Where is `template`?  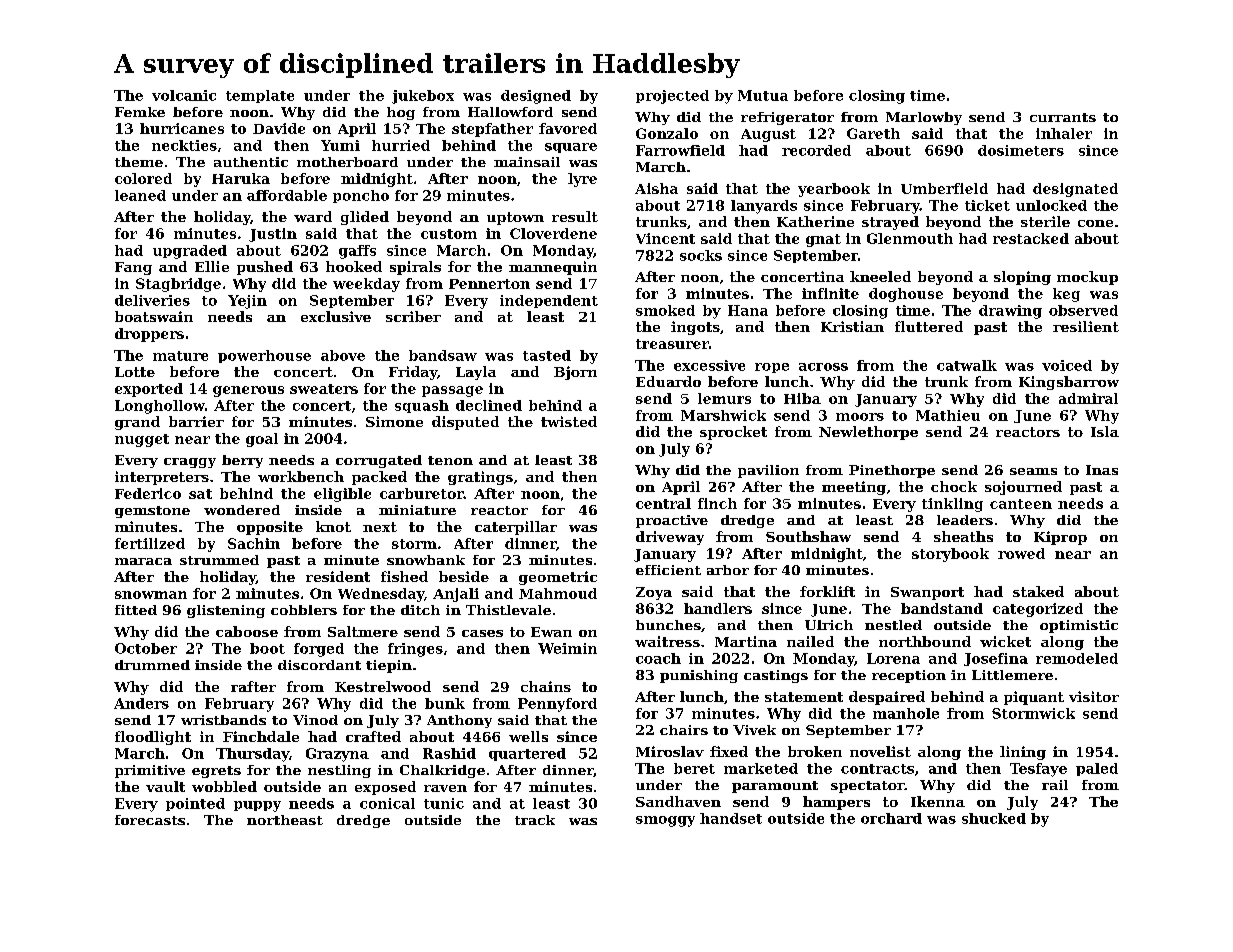
template is located at coordinates (260, 96).
